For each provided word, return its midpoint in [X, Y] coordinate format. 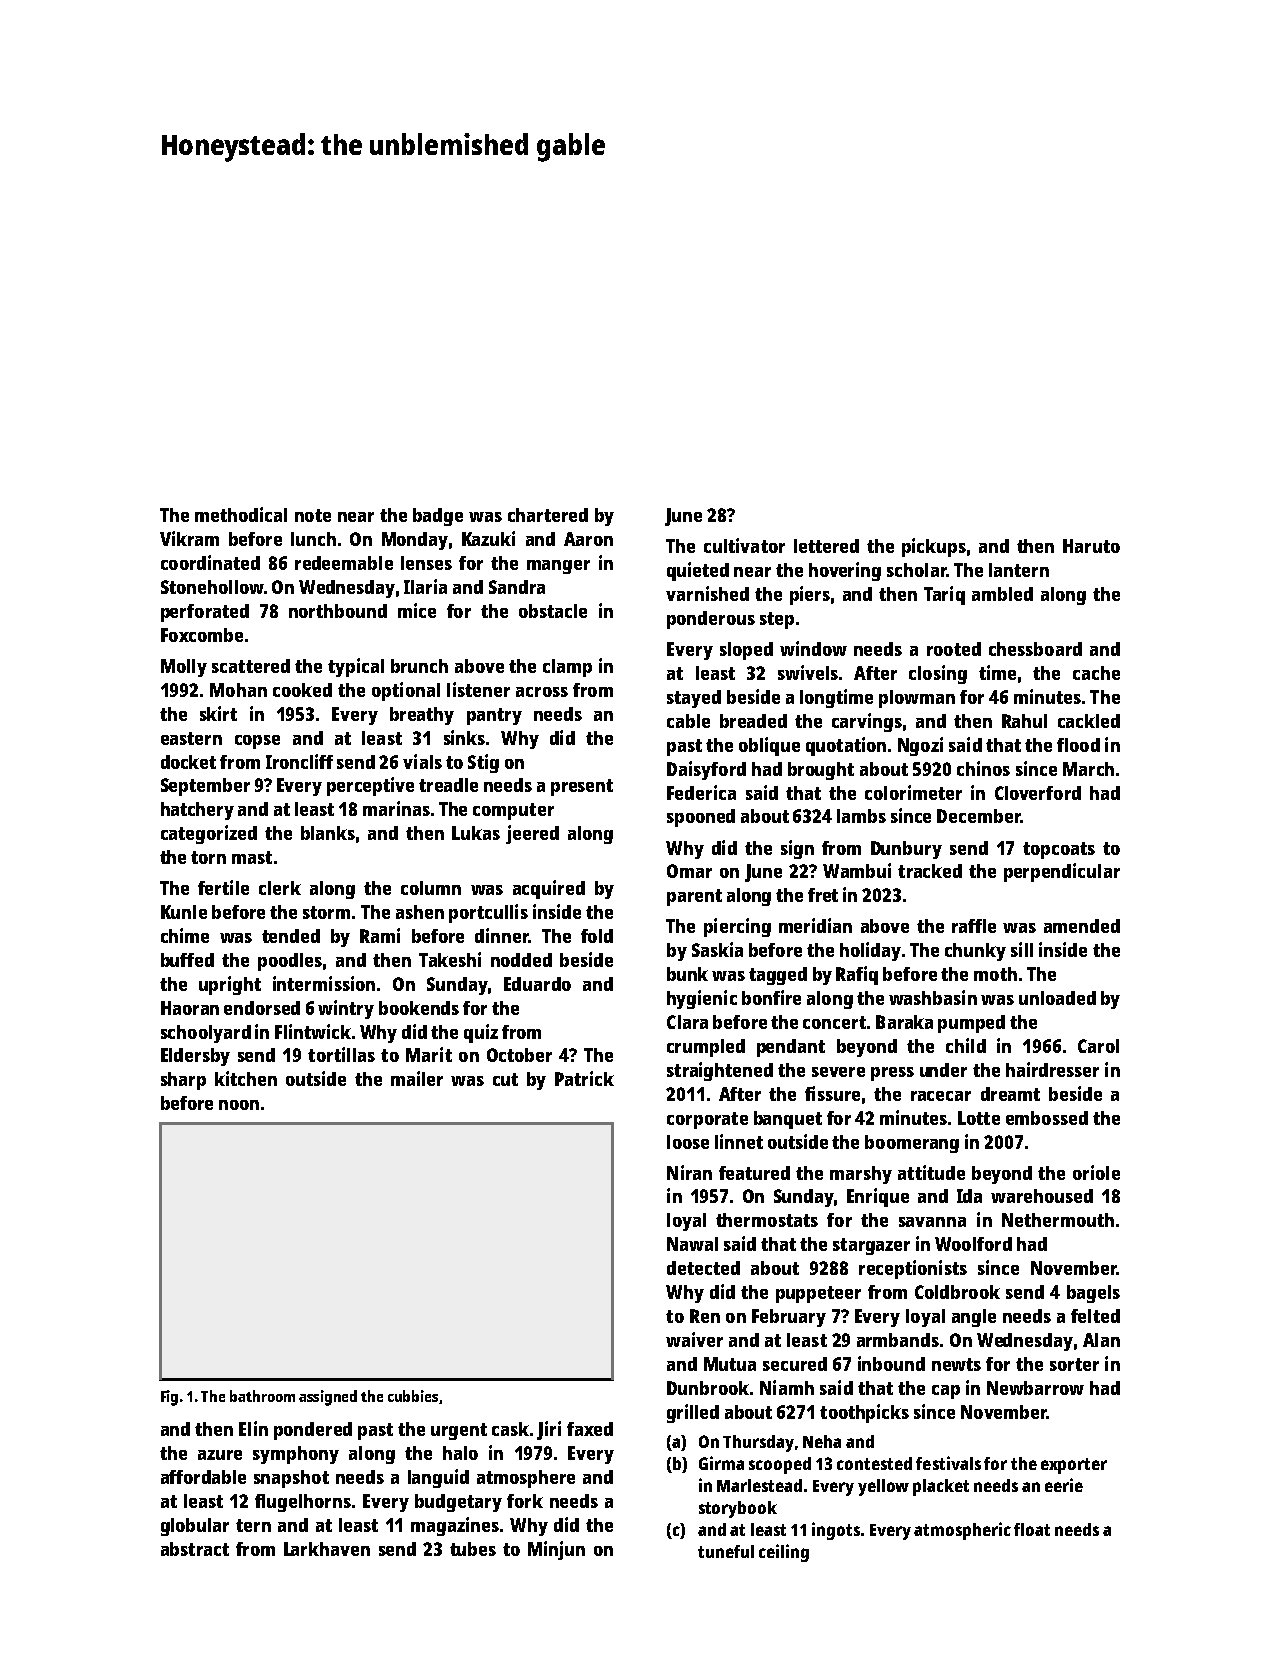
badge [438, 517]
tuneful [726, 1551]
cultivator [744, 545]
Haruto [1091, 546]
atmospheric [962, 1531]
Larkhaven [327, 1549]
